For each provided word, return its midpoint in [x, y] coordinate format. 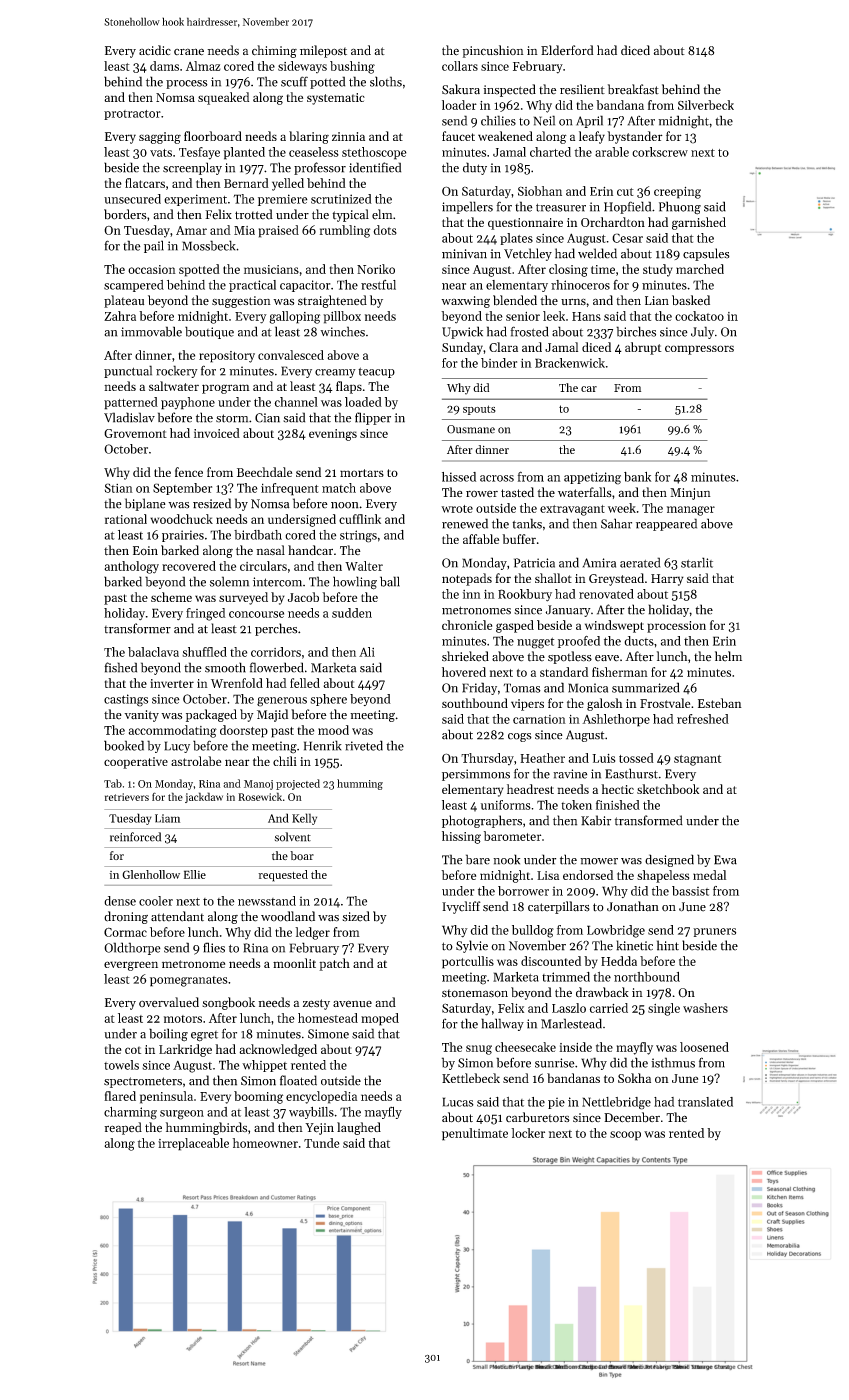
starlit [697, 562]
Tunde [322, 1143]
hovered [464, 672]
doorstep [244, 731]
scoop [625, 1136]
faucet [458, 136]
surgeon [182, 1115]
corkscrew [660, 152]
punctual [128, 371]
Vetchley [528, 254]
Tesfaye [199, 153]
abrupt [643, 348]
